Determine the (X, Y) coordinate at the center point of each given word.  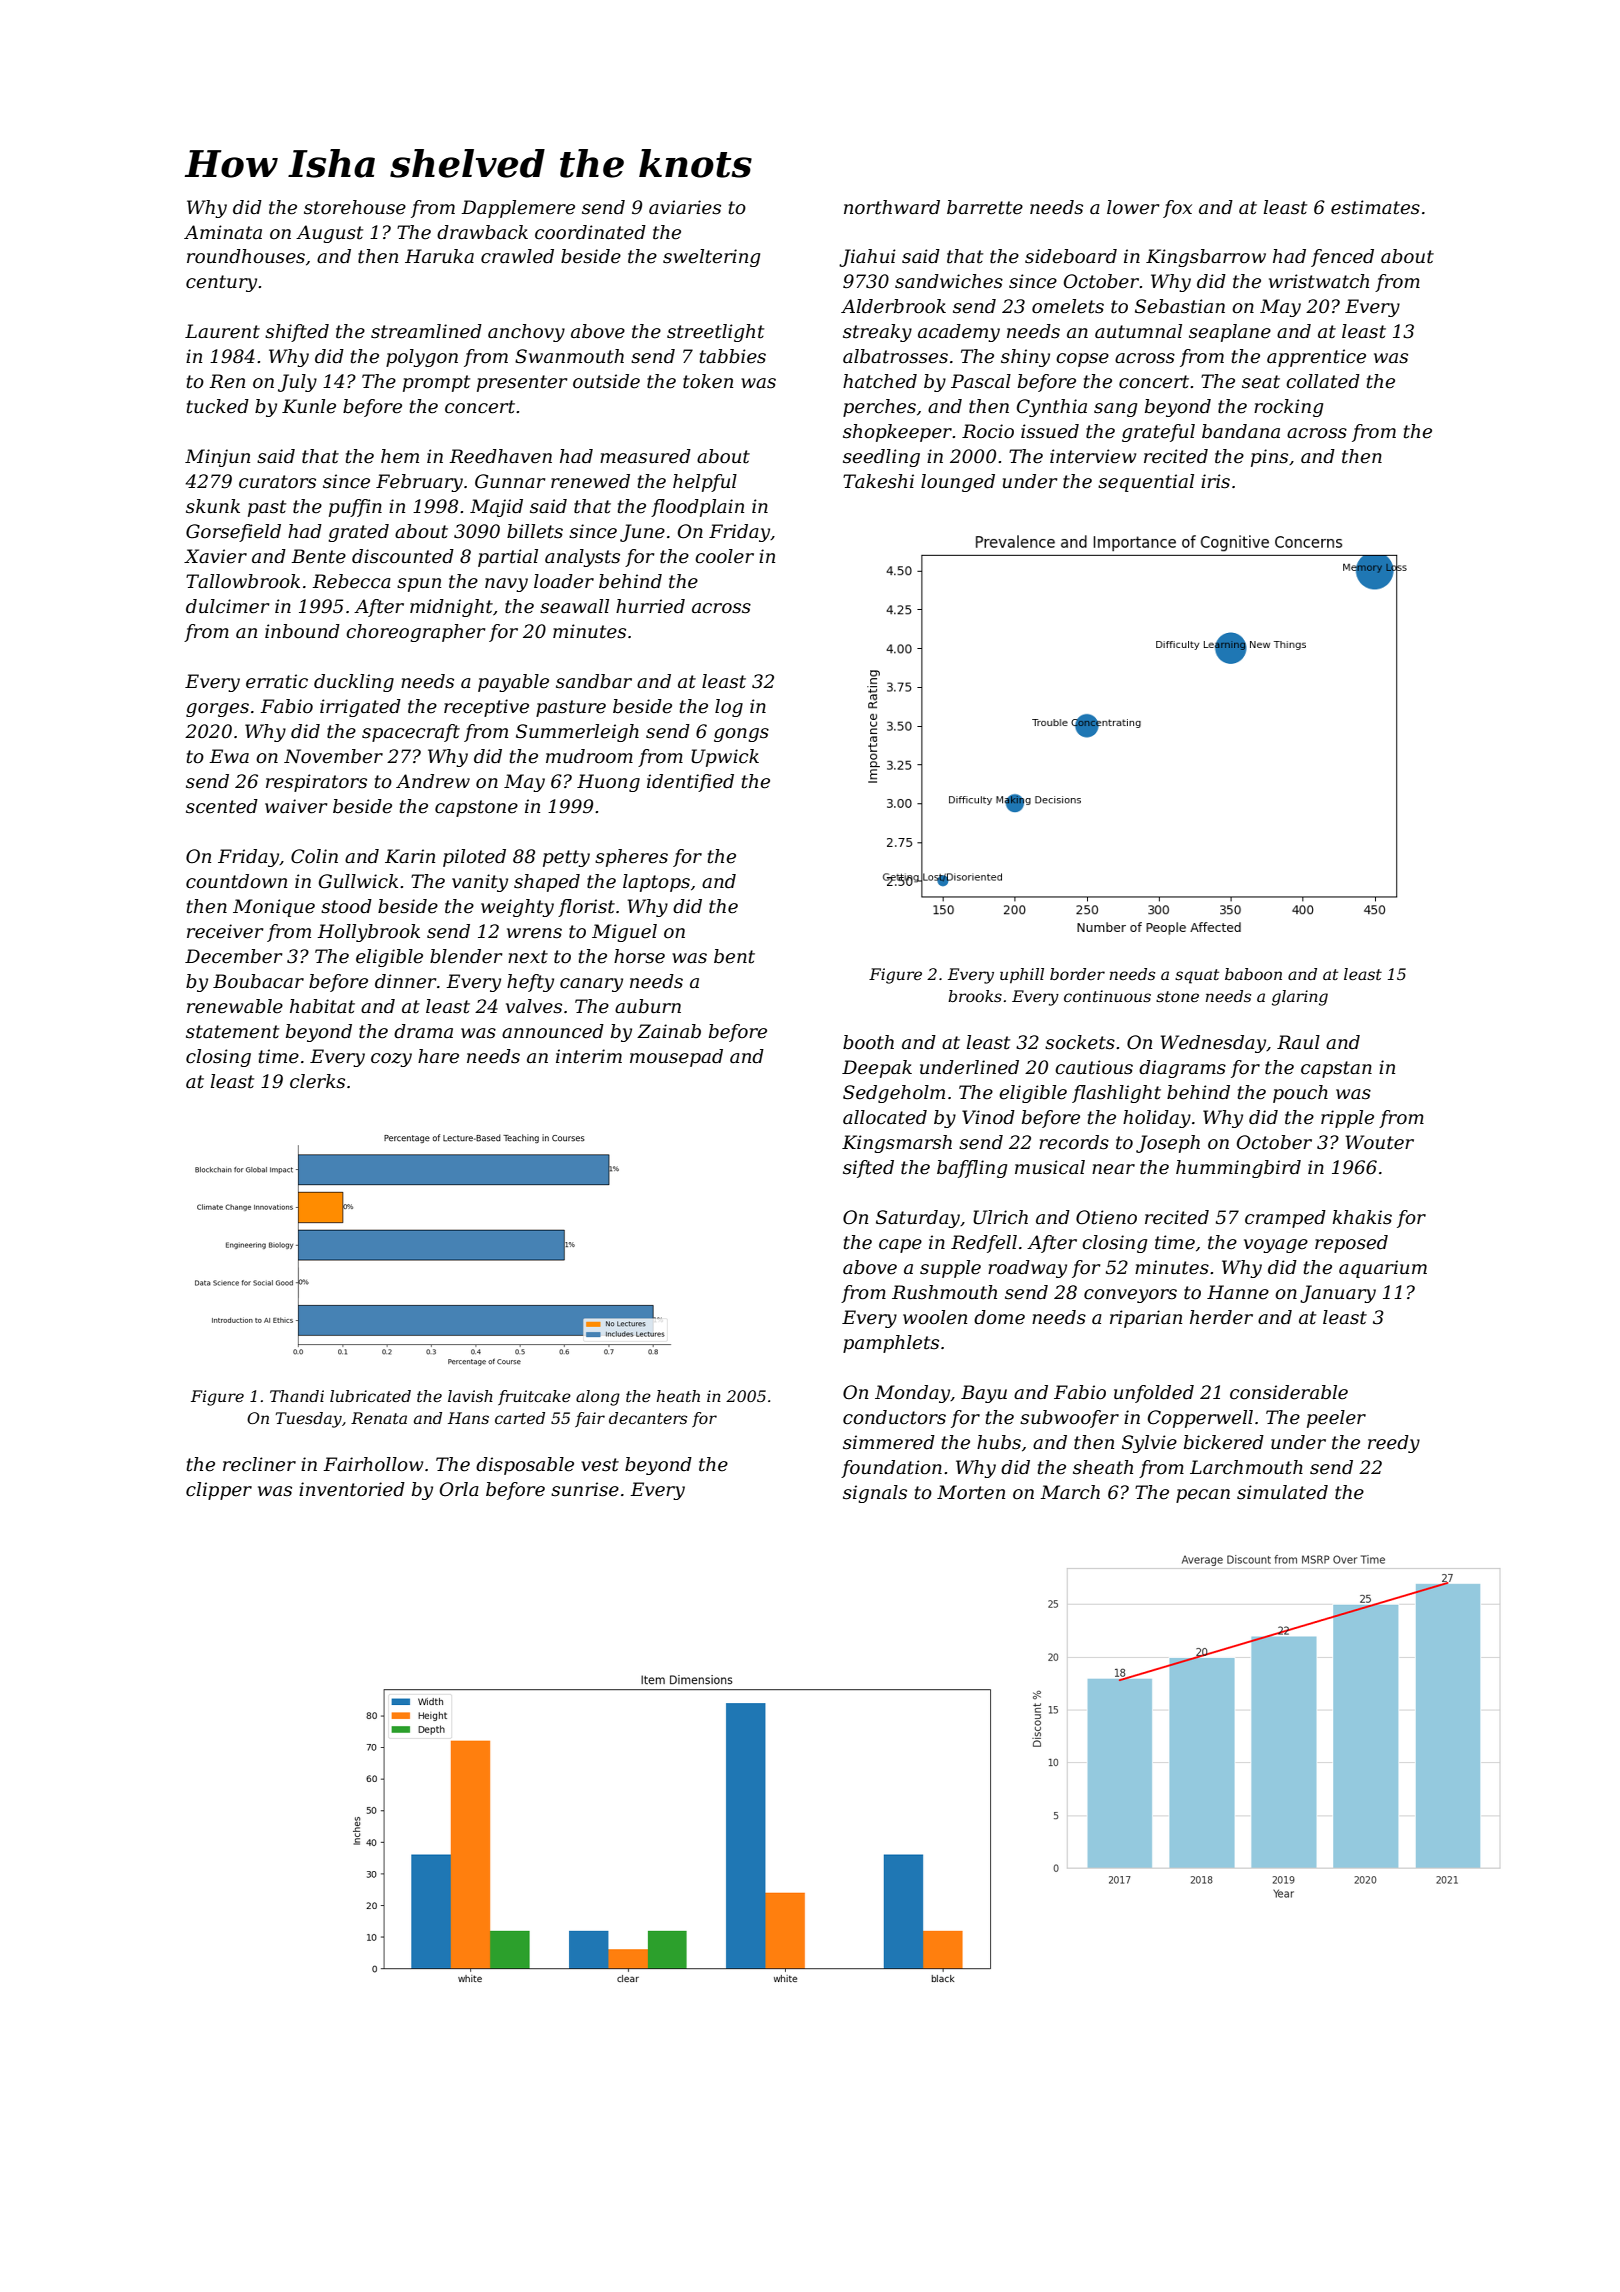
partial (508, 558)
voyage (1276, 1246)
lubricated (370, 1396)
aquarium (1383, 1269)
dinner (405, 981)
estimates (1375, 207)
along (598, 1398)
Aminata (223, 232)
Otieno (1106, 1217)
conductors (894, 1417)
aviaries (685, 207)
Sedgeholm (894, 1094)
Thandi (297, 1396)
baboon (1253, 974)
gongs (741, 735)
